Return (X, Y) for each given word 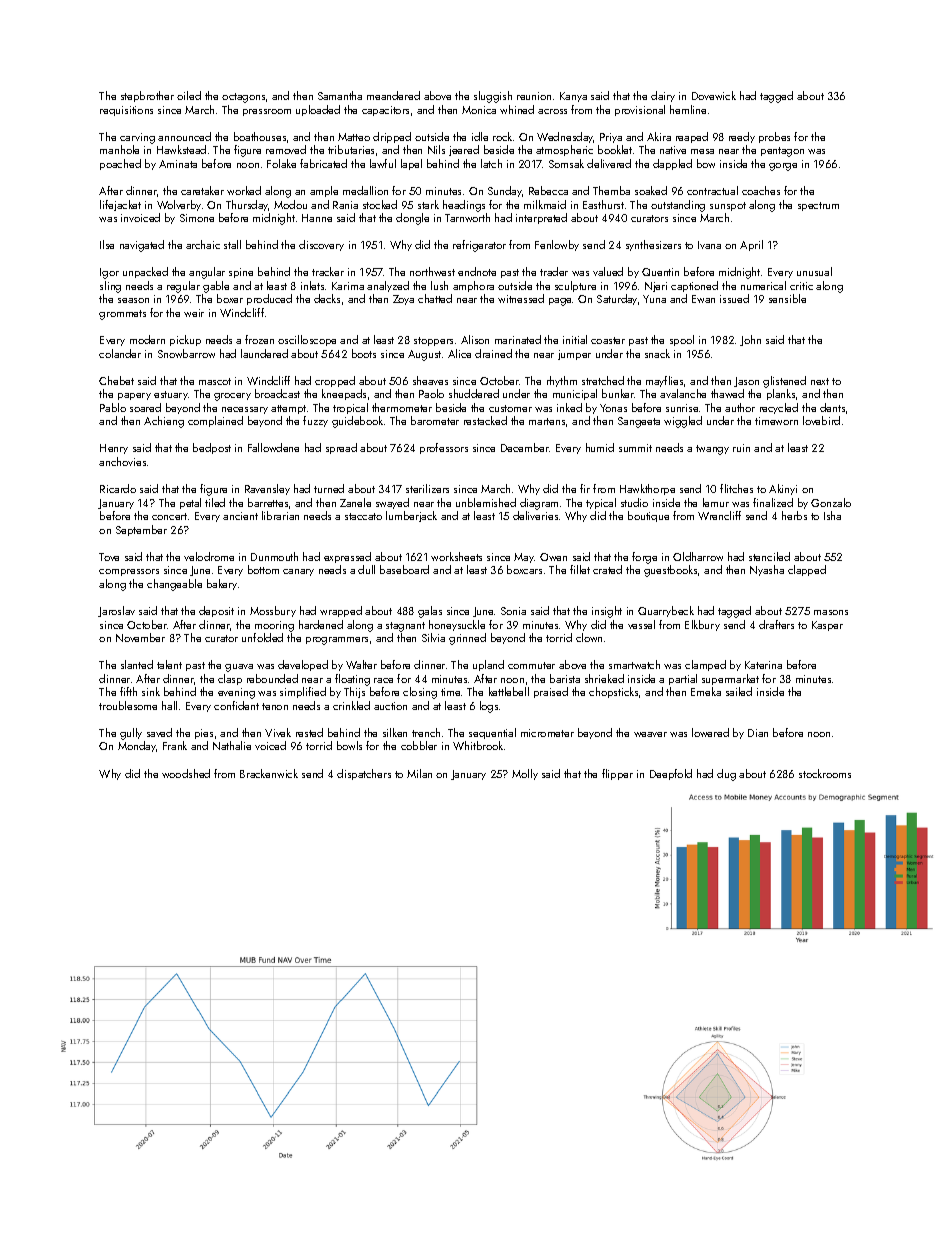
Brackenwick (269, 773)
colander (120, 353)
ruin (741, 448)
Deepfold (671, 774)
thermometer (402, 407)
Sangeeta (639, 422)
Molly (525, 774)
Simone (197, 218)
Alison (475, 339)
